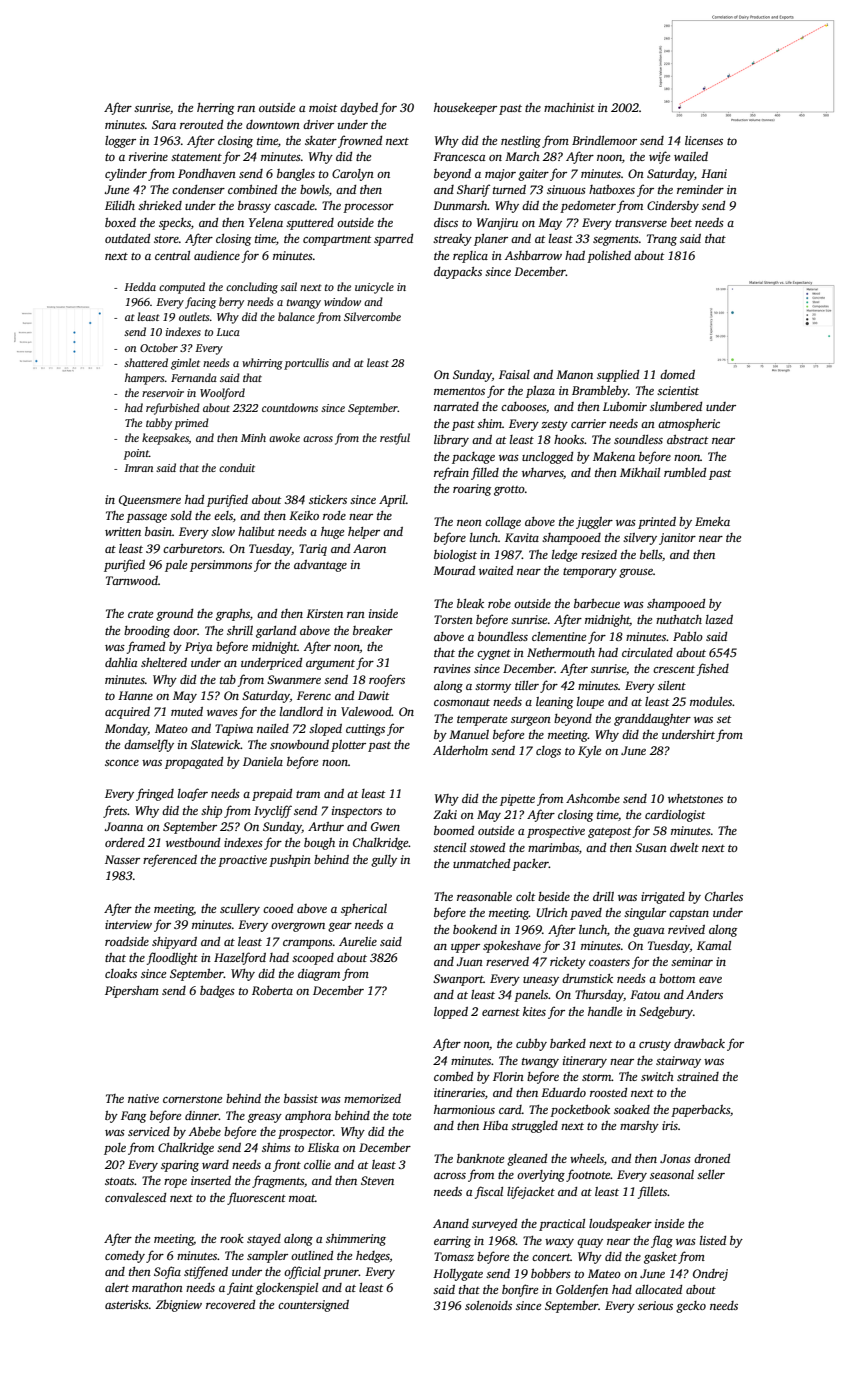  Describe the element at coordinates (542, 472) in the screenshot. I see `wharves` at that location.
